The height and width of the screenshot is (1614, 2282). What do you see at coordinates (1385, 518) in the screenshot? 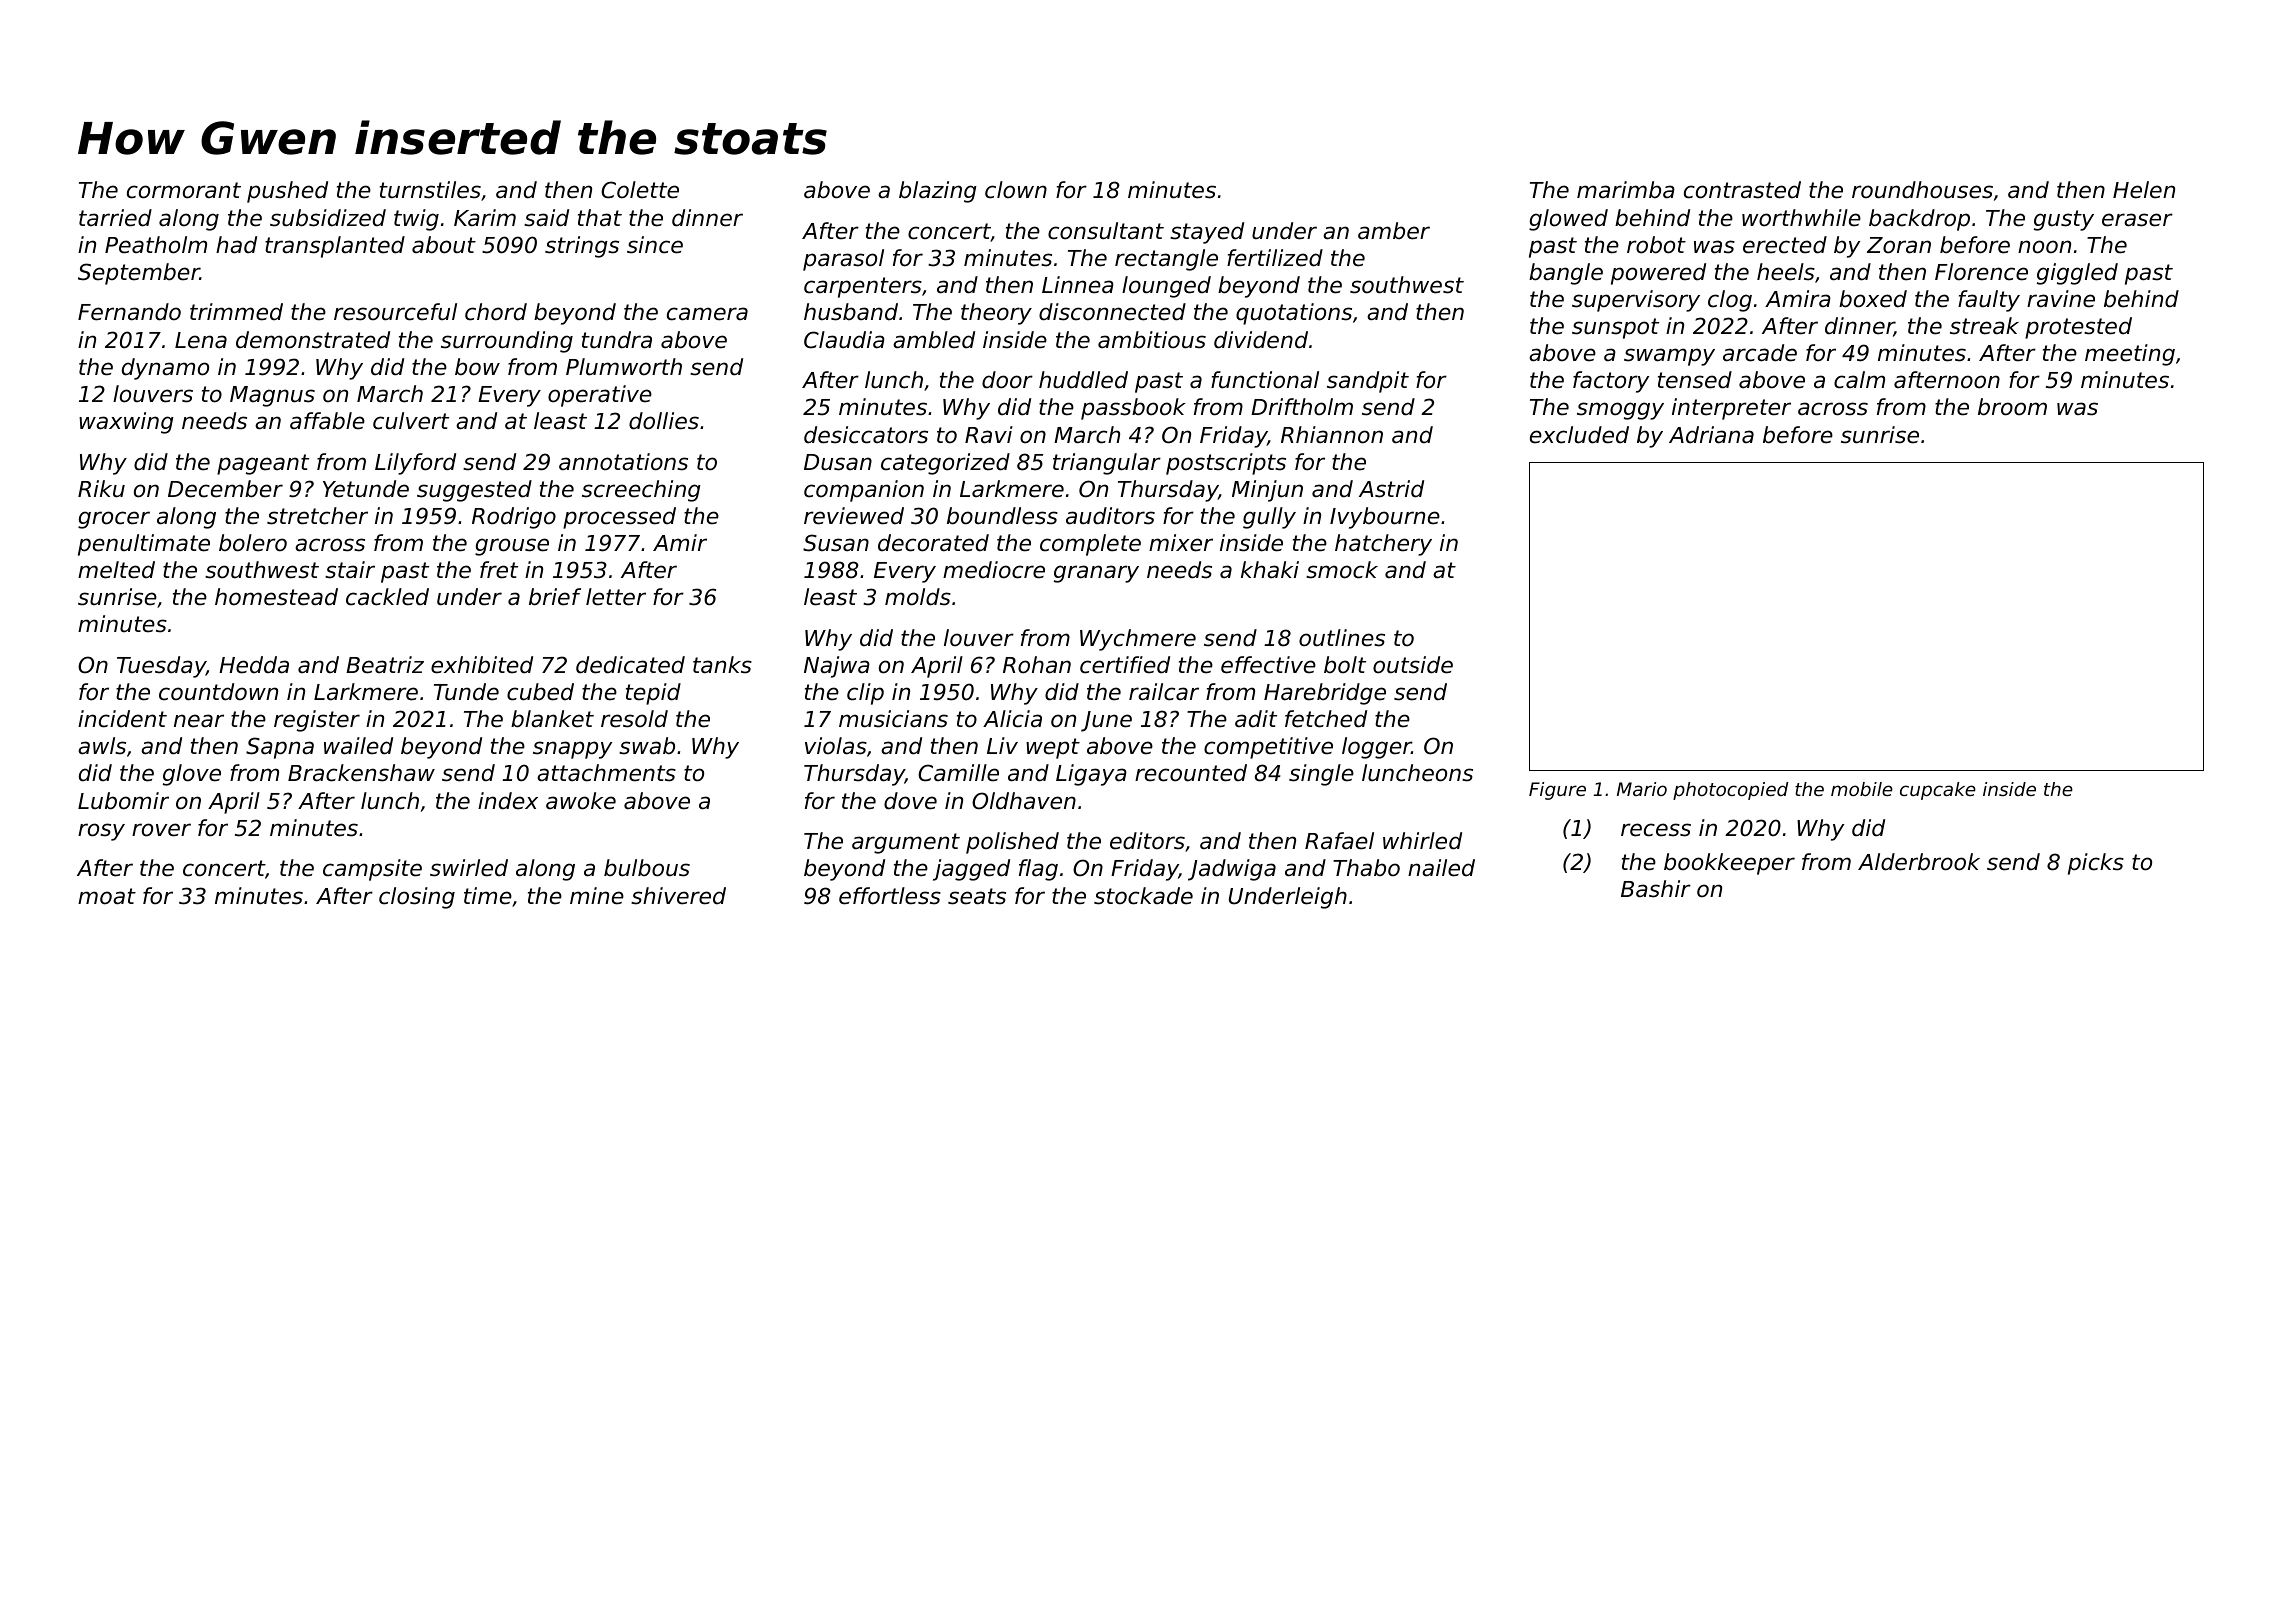
I see `Ivybourne` at bounding box center [1385, 518].
